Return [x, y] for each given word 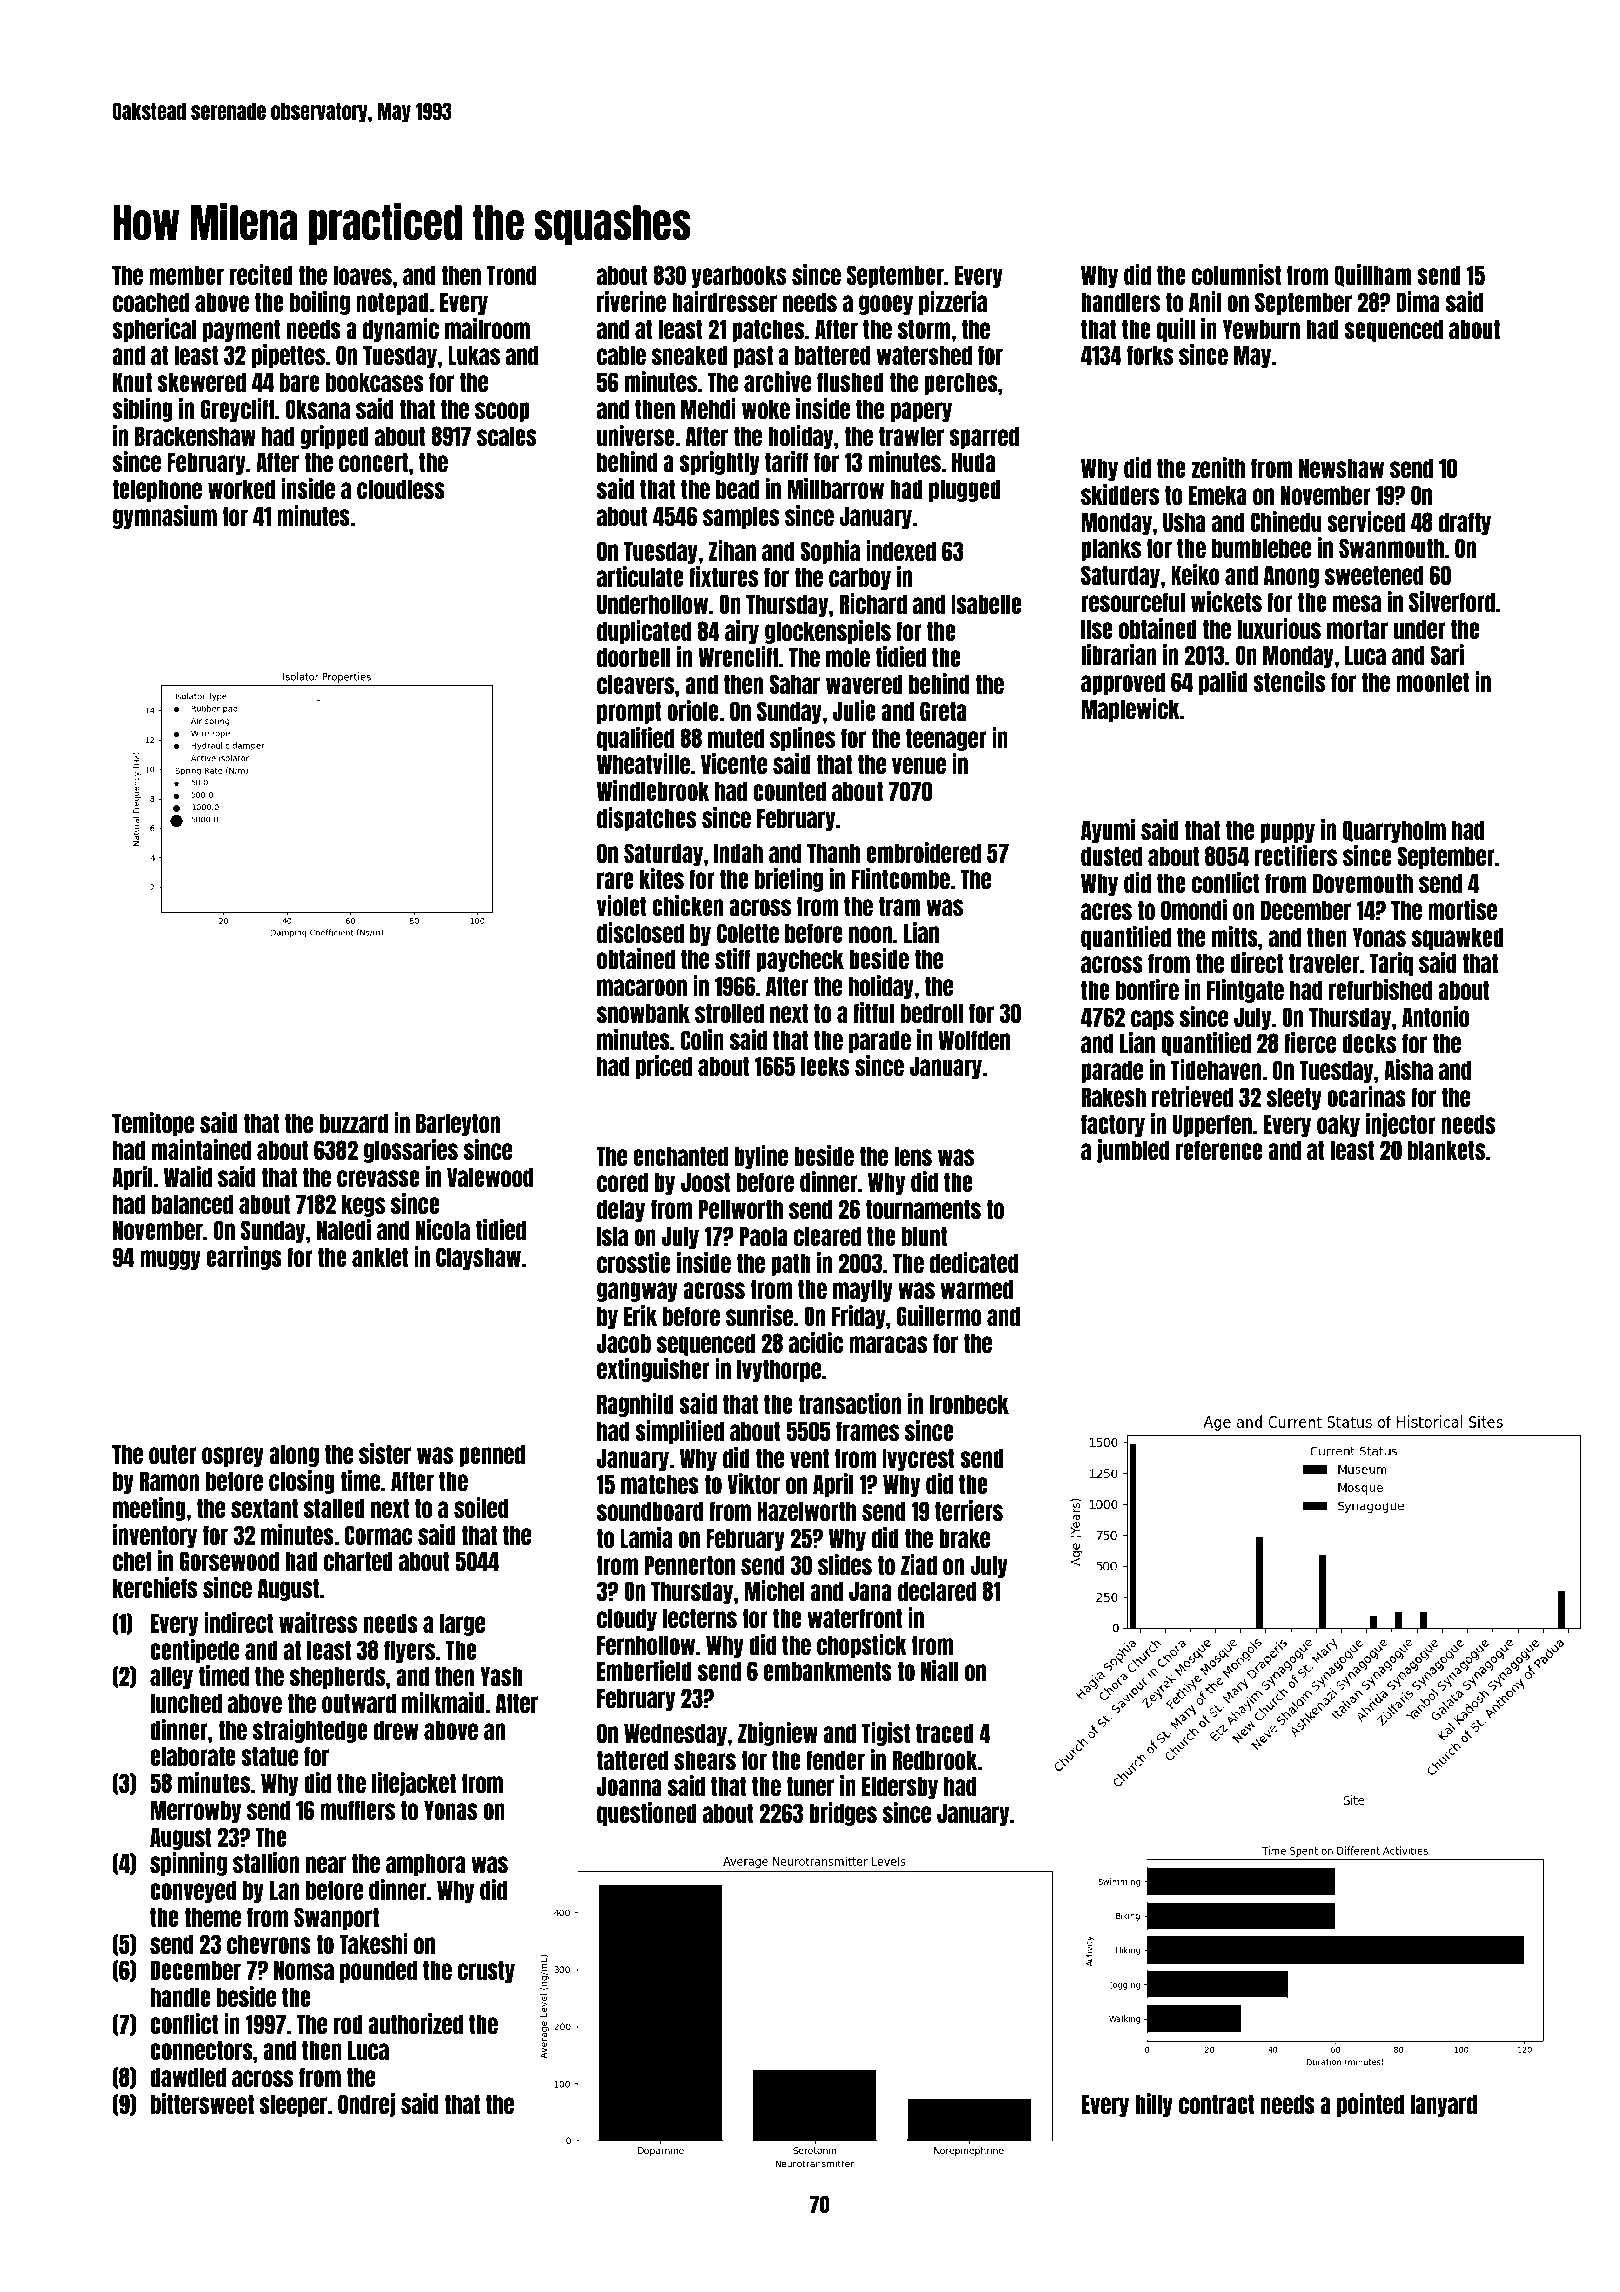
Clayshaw [478, 1258]
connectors [201, 2050]
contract [1217, 2104]
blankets [1446, 1150]
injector [1401, 1125]
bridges [843, 1814]
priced [664, 1067]
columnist [1236, 274]
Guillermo [939, 1315]
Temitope [153, 1124]
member [186, 275]
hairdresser [724, 301]
